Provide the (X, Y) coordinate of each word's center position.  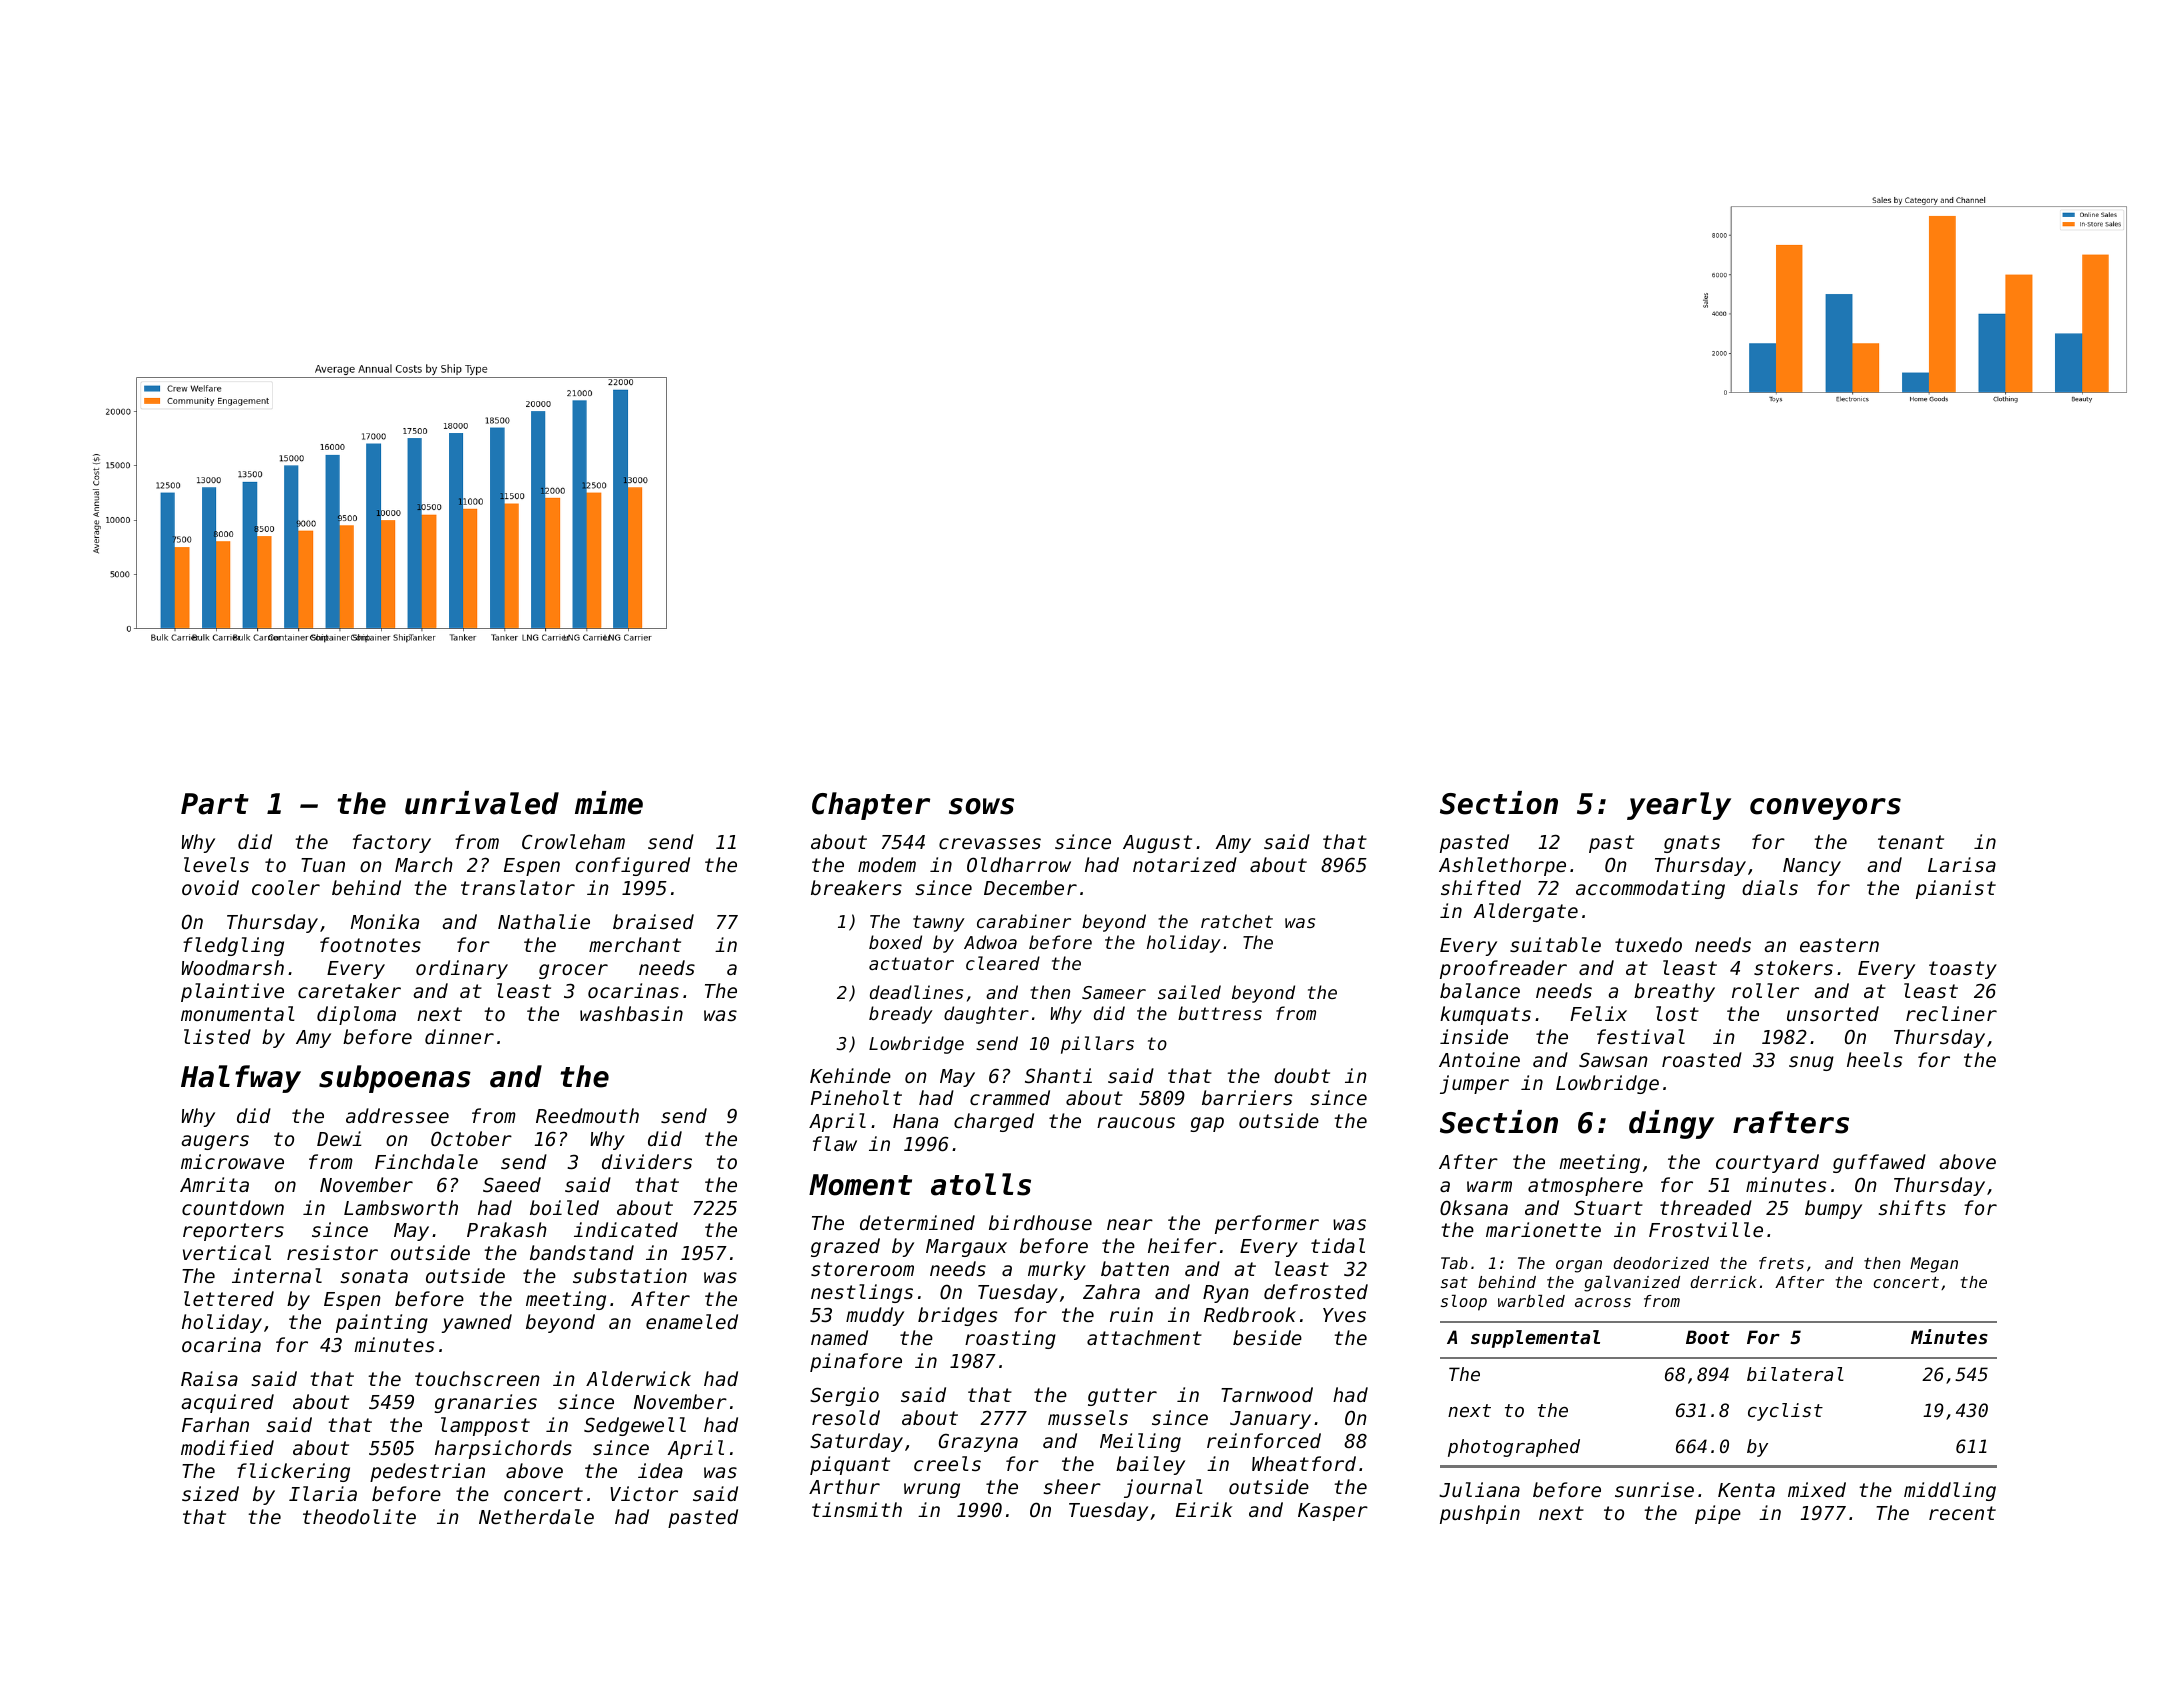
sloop (1464, 1303)
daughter (986, 1015)
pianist (1956, 889)
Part (215, 804)
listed (217, 1036)
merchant (635, 944)
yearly (1679, 806)
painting (382, 1323)
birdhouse (1040, 1222)
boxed (895, 942)
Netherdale (536, 1516)
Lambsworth (401, 1207)
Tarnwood (1267, 1394)
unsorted (1833, 1013)
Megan (1934, 1265)
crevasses (990, 843)
